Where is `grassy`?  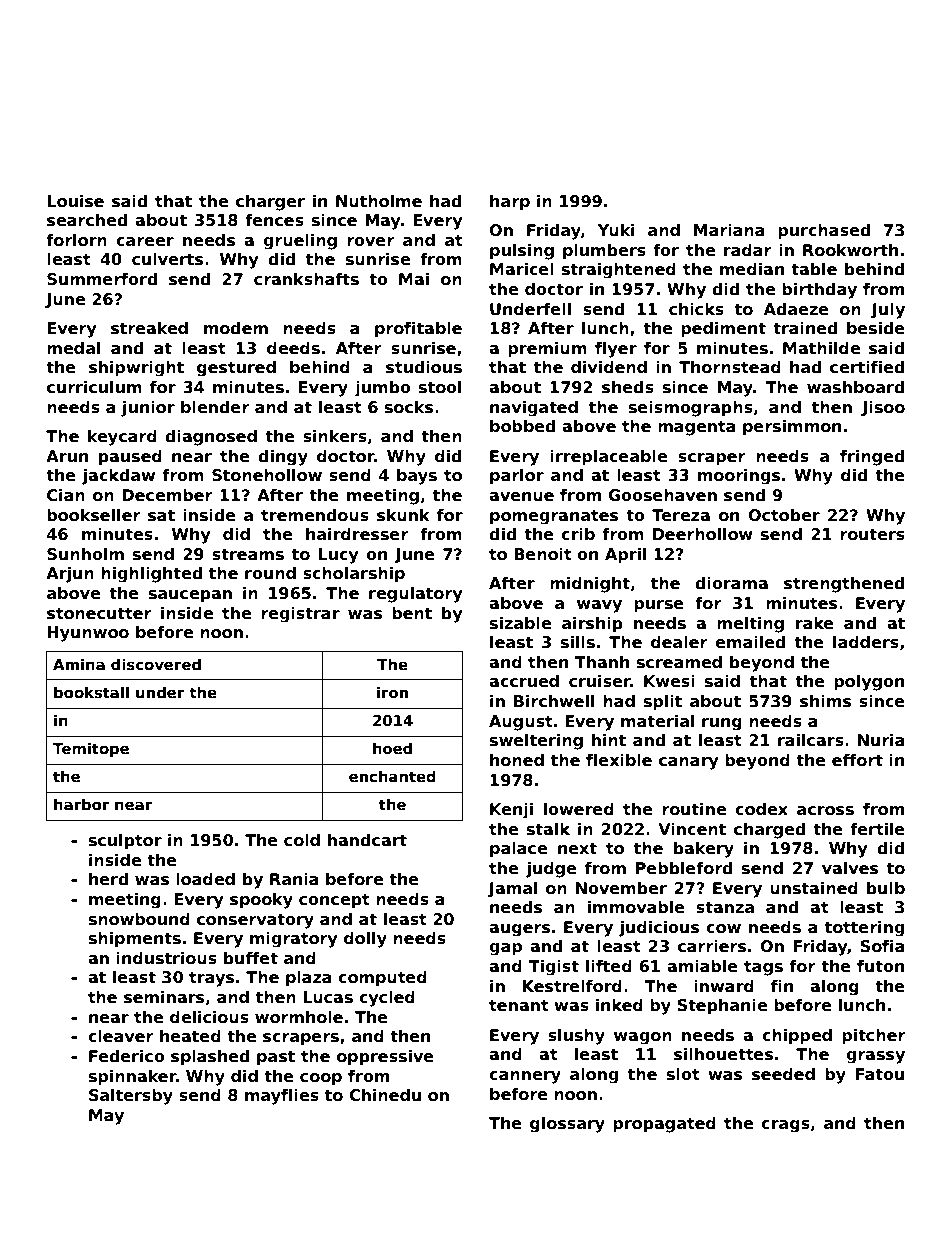
grassy is located at coordinates (875, 1057).
